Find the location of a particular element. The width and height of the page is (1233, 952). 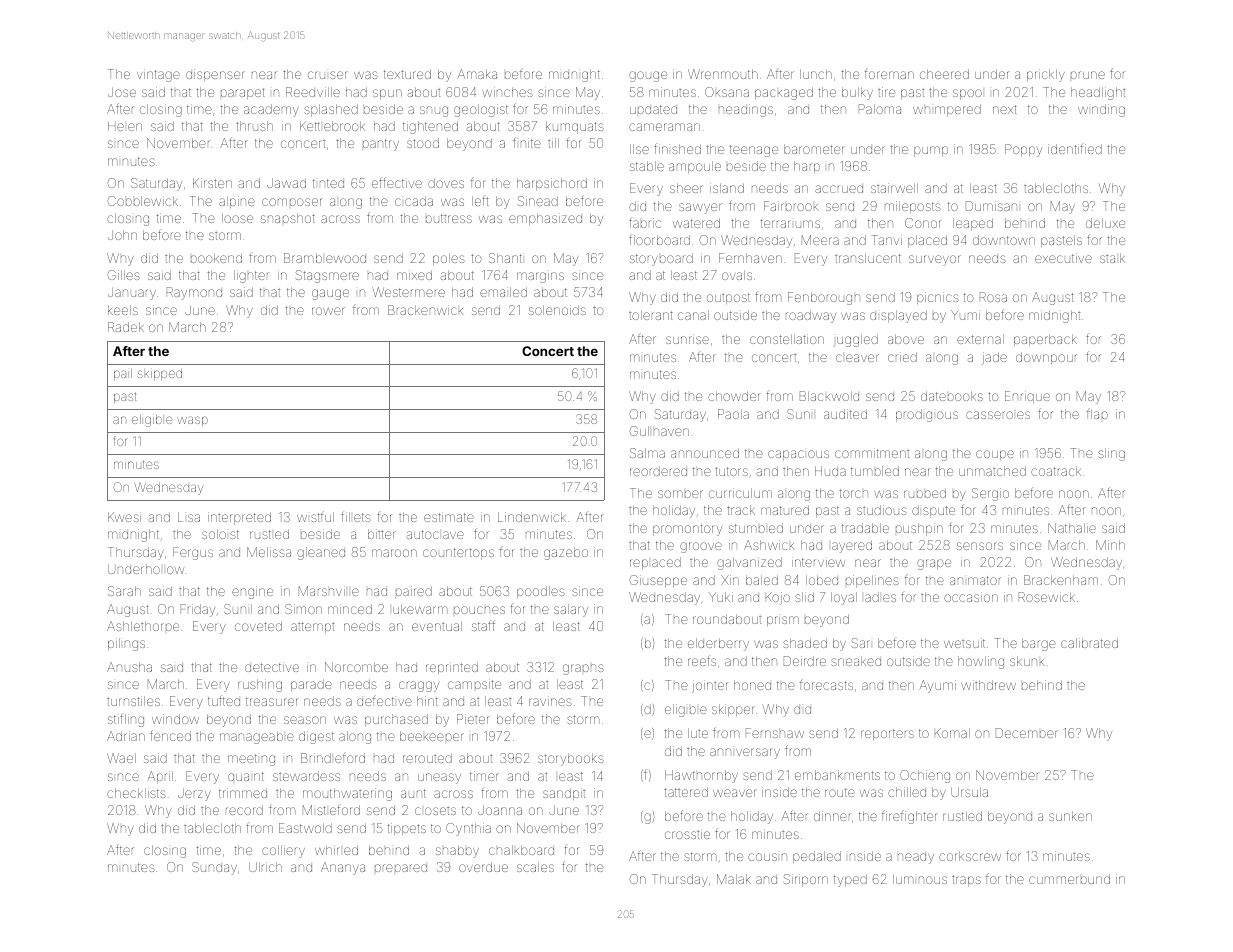

maroon is located at coordinates (394, 553).
